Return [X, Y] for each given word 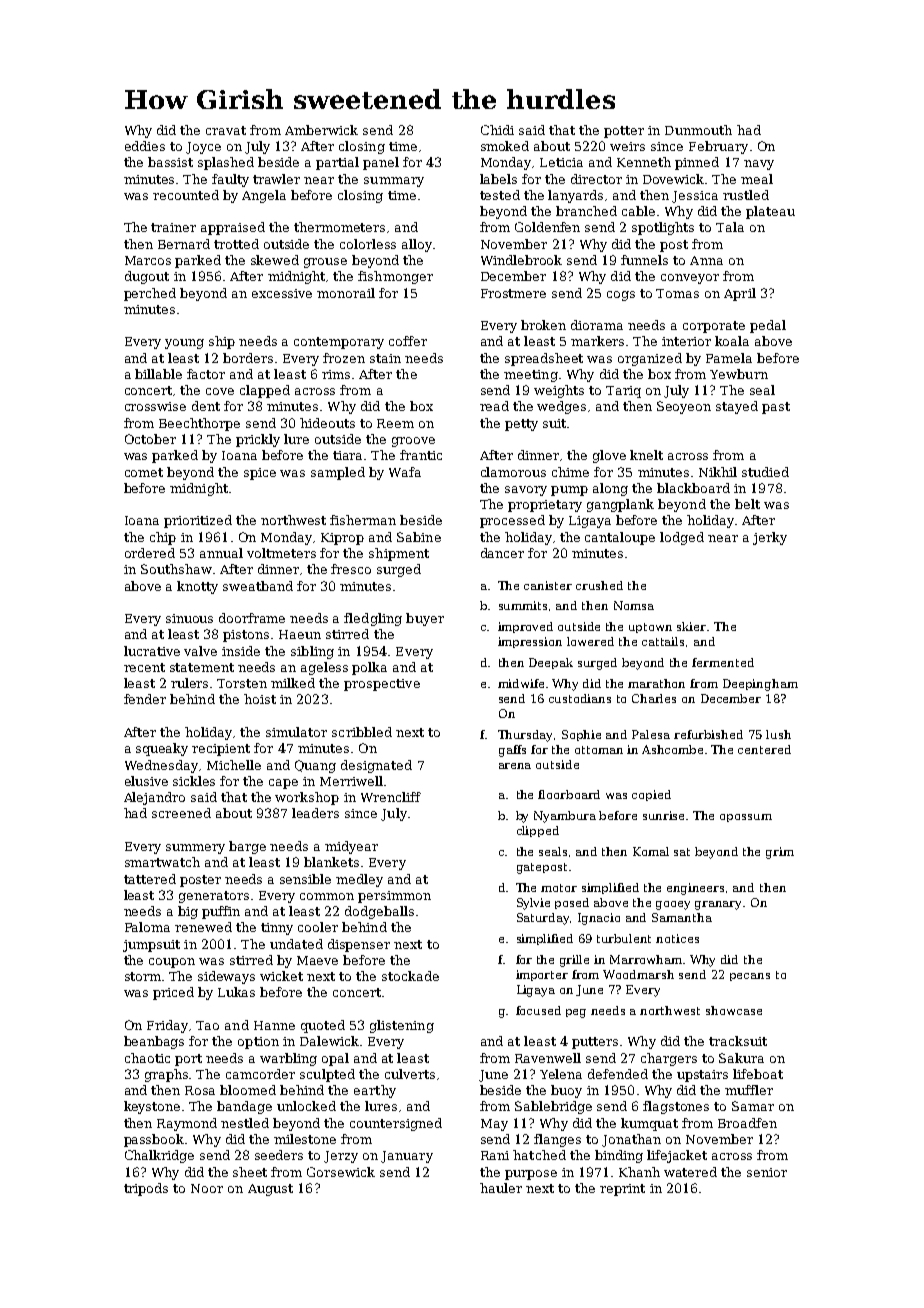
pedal [768, 326]
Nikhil [718, 472]
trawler [276, 179]
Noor [207, 1188]
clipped [538, 831]
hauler [501, 1188]
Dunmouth [698, 130]
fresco [351, 569]
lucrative [152, 651]
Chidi [497, 130]
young [184, 344]
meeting [531, 376]
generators [214, 897]
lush [778, 734]
